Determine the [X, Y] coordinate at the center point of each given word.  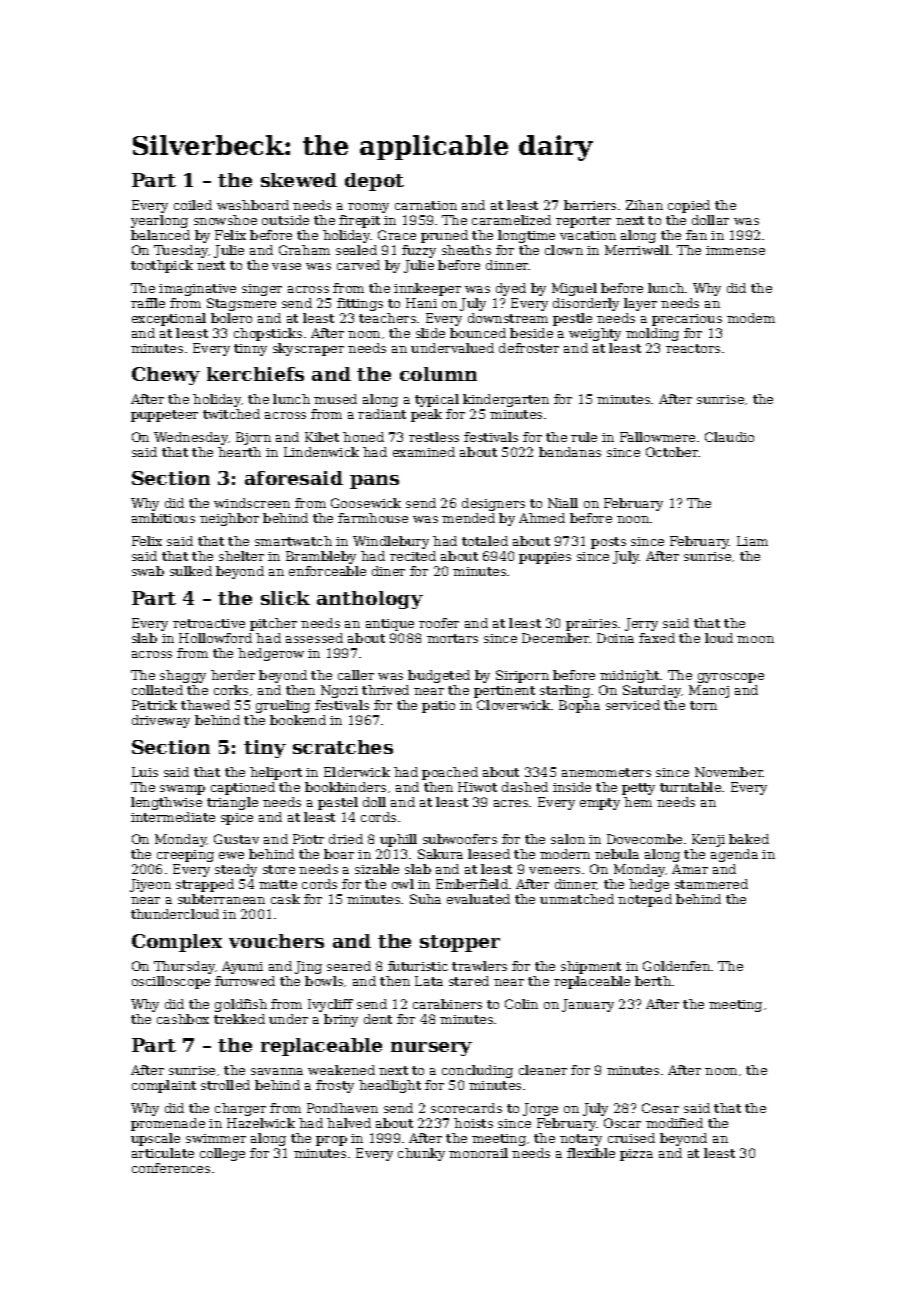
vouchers [276, 941]
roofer [439, 623]
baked [749, 839]
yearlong [159, 221]
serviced [633, 705]
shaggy [183, 676]
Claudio [729, 437]
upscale [155, 1139]
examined [424, 452]
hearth [239, 452]
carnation [426, 205]
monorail [478, 1153]
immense [735, 250]
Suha [425, 899]
